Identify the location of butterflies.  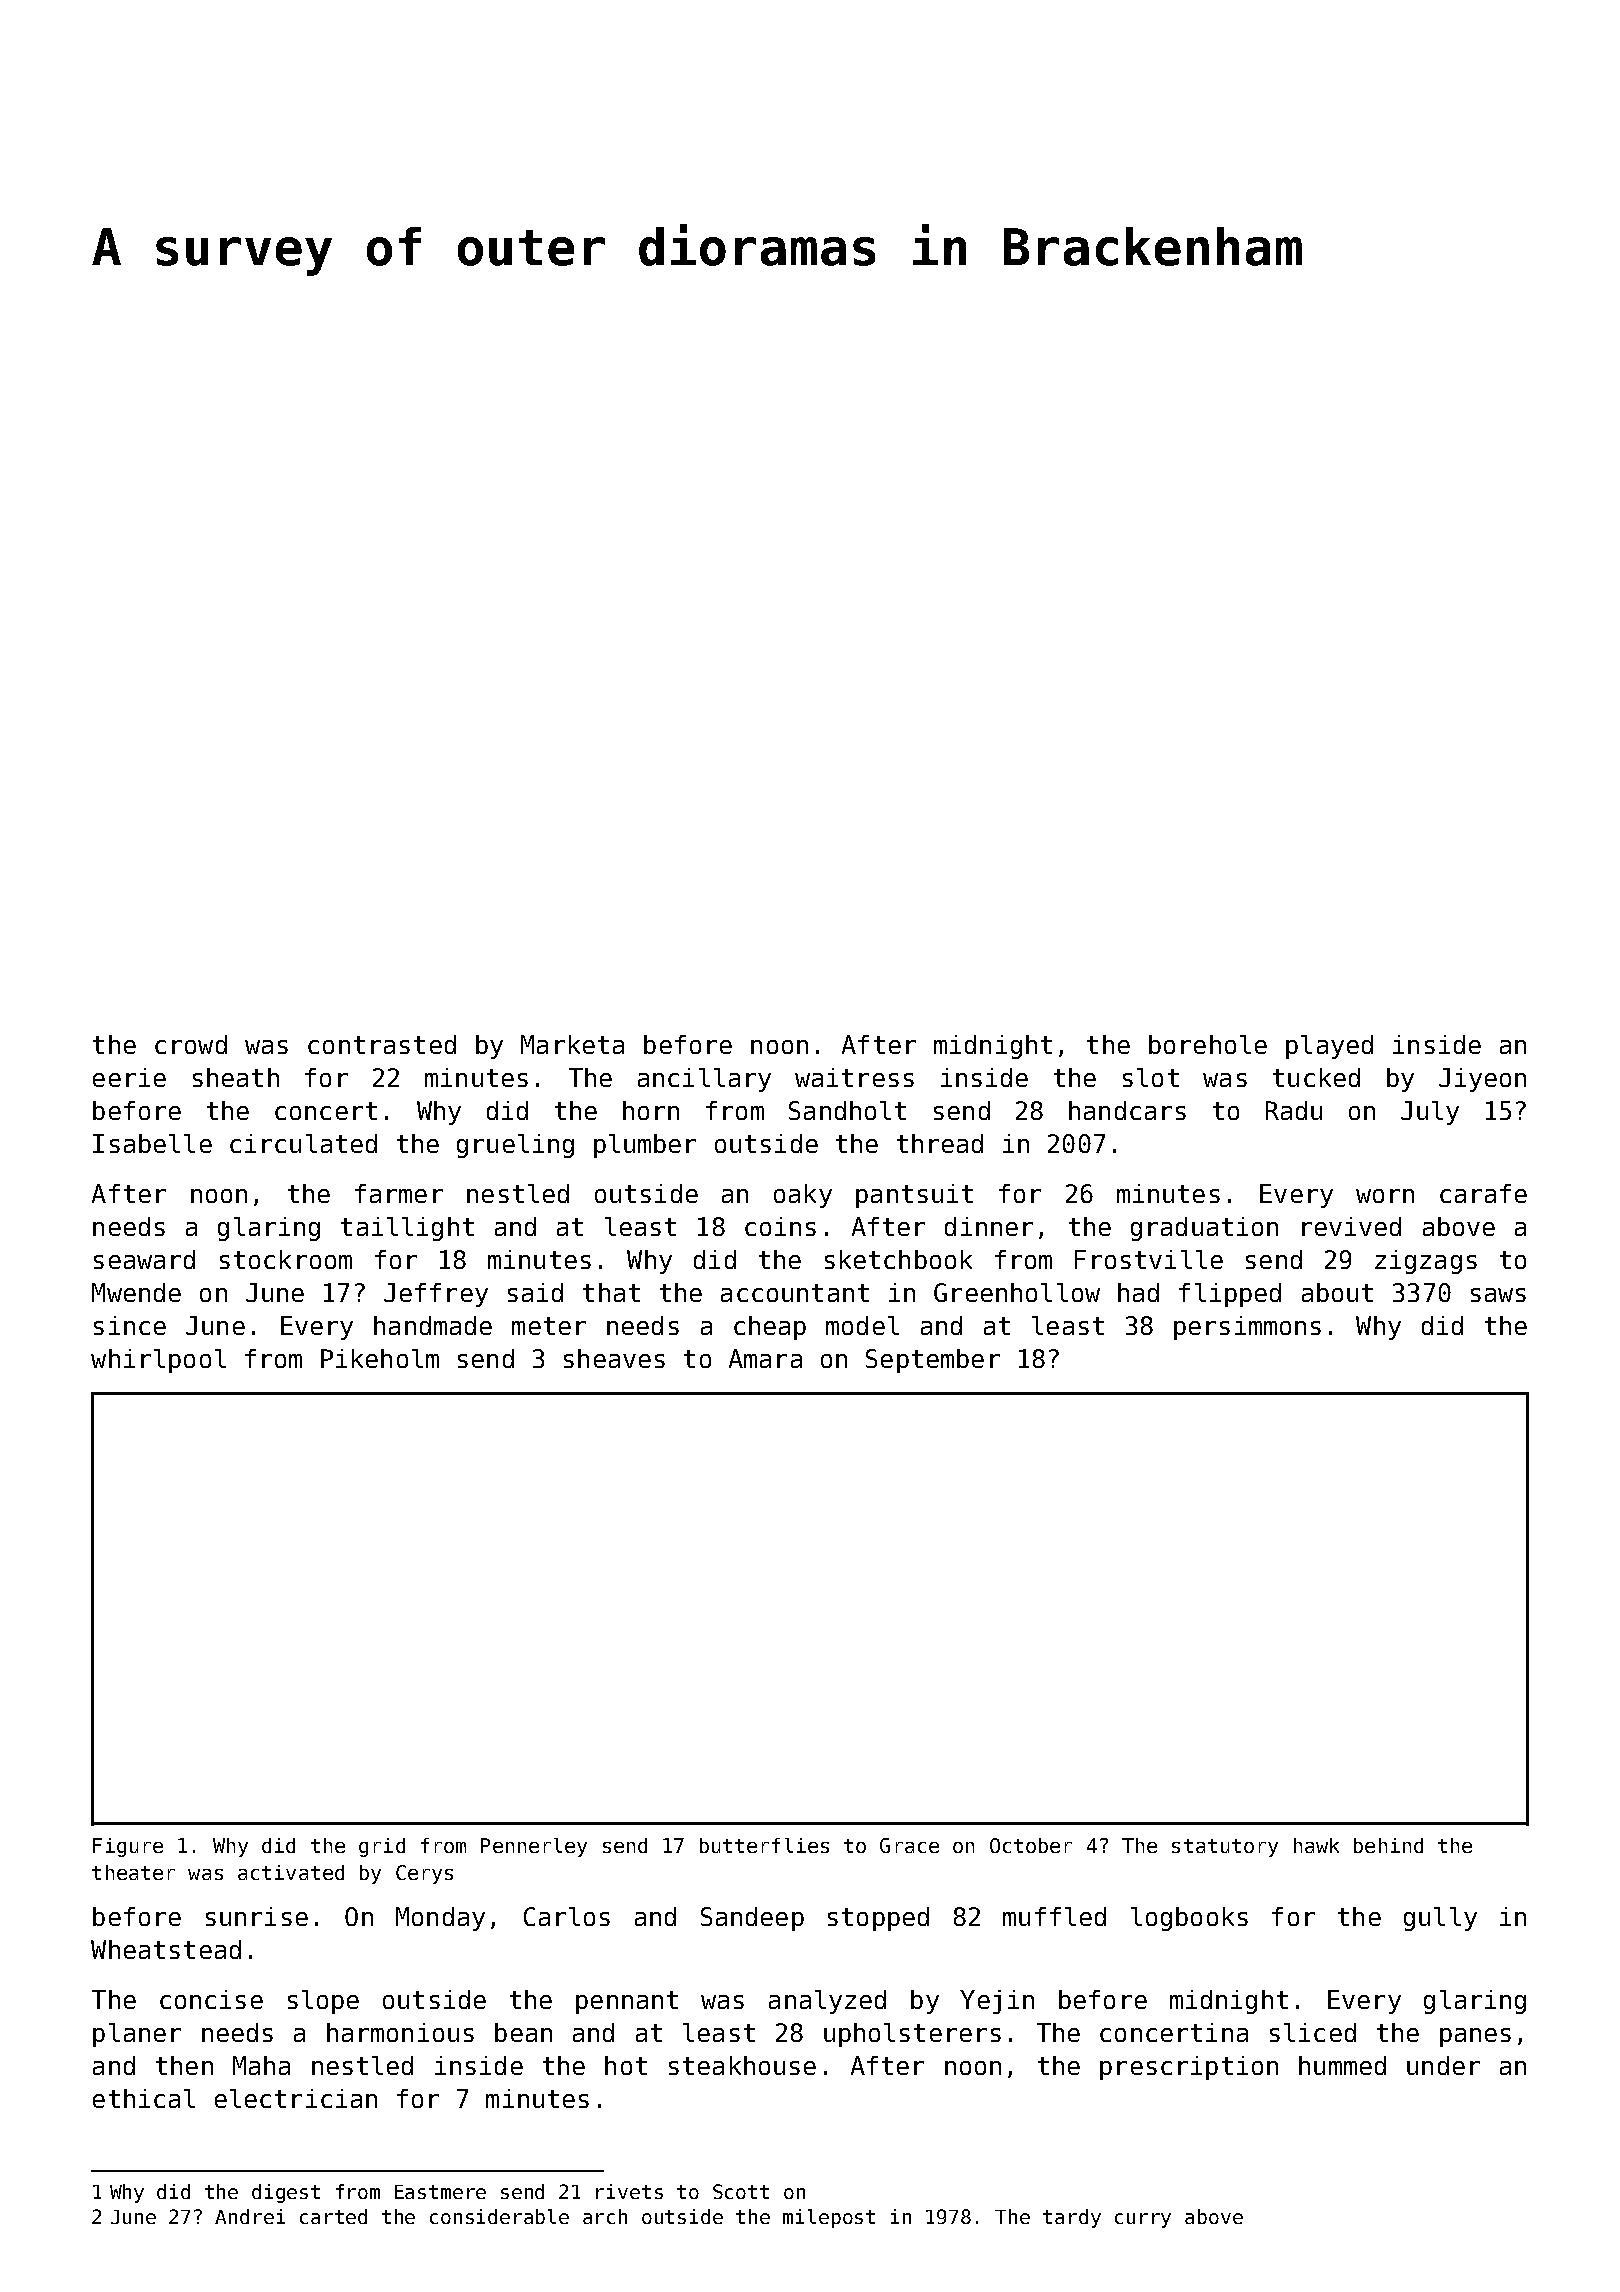
(764, 1845).
